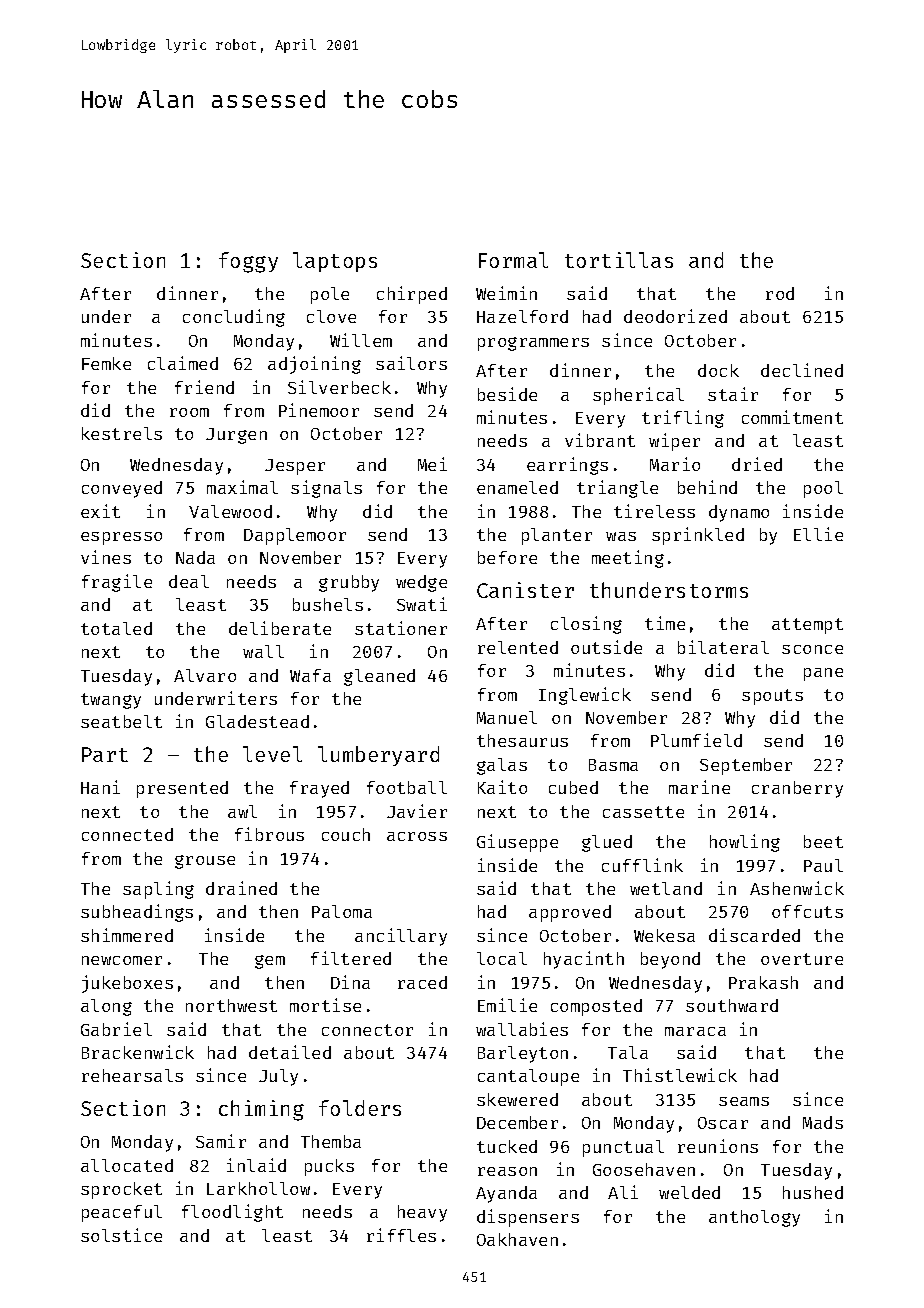 This screenshot has height=1308, width=924. I want to click on newcomer, so click(122, 960).
